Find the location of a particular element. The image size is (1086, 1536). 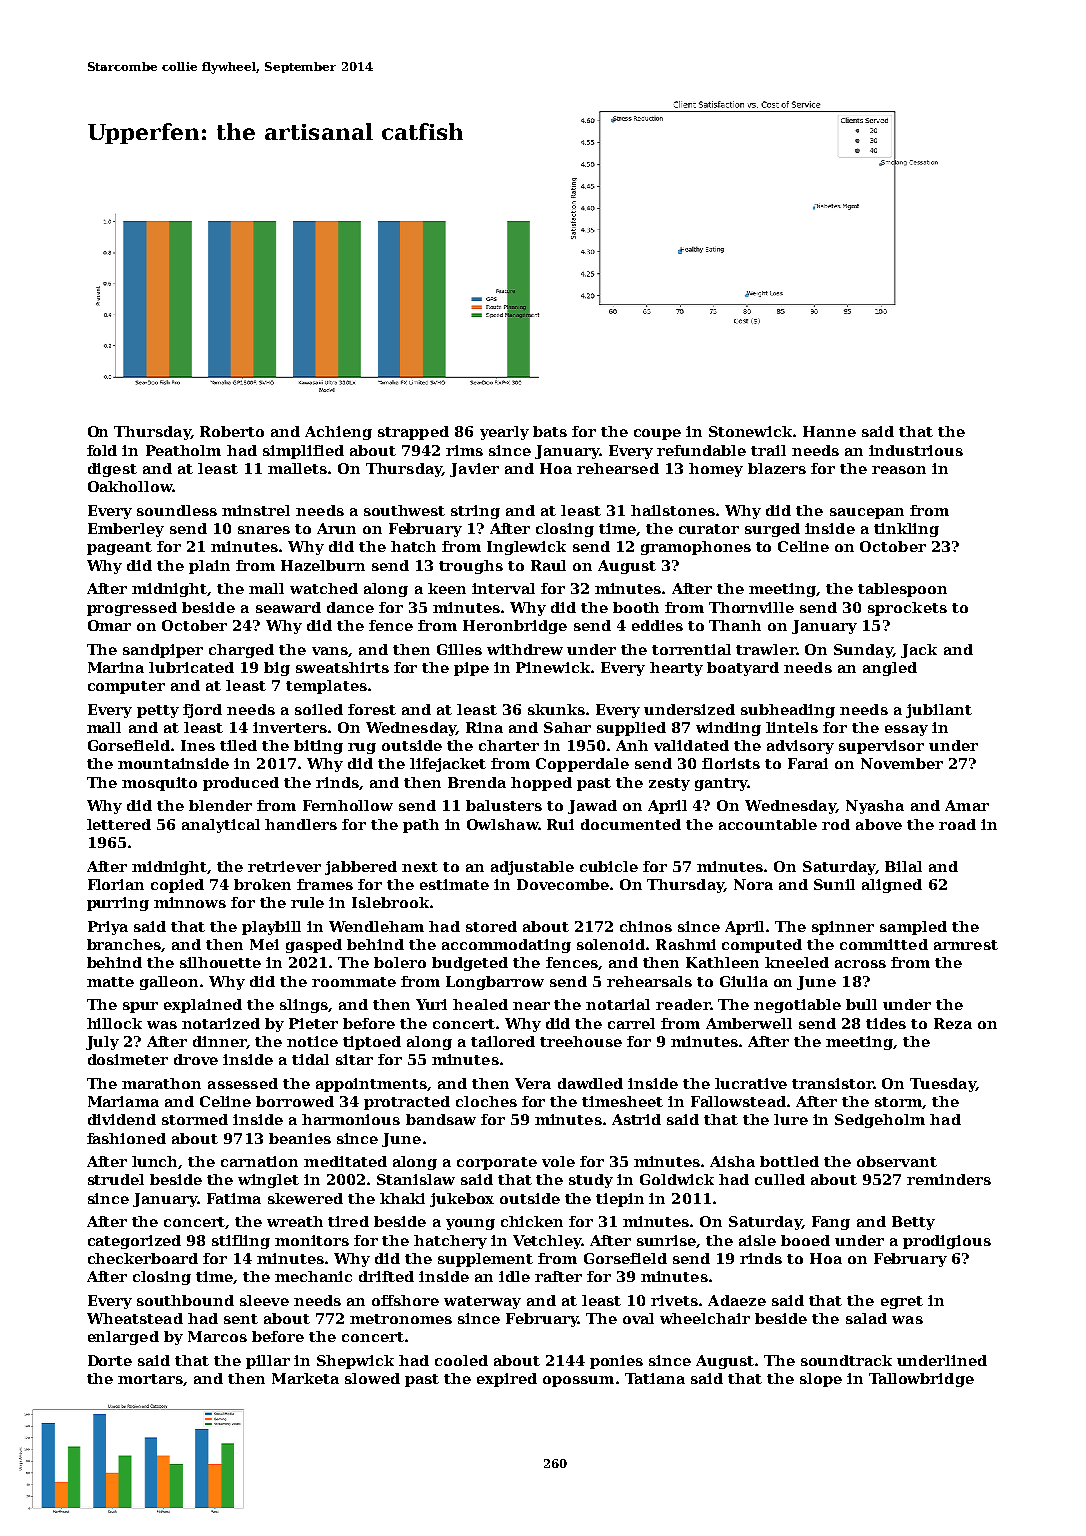

tired is located at coordinates (348, 1221).
